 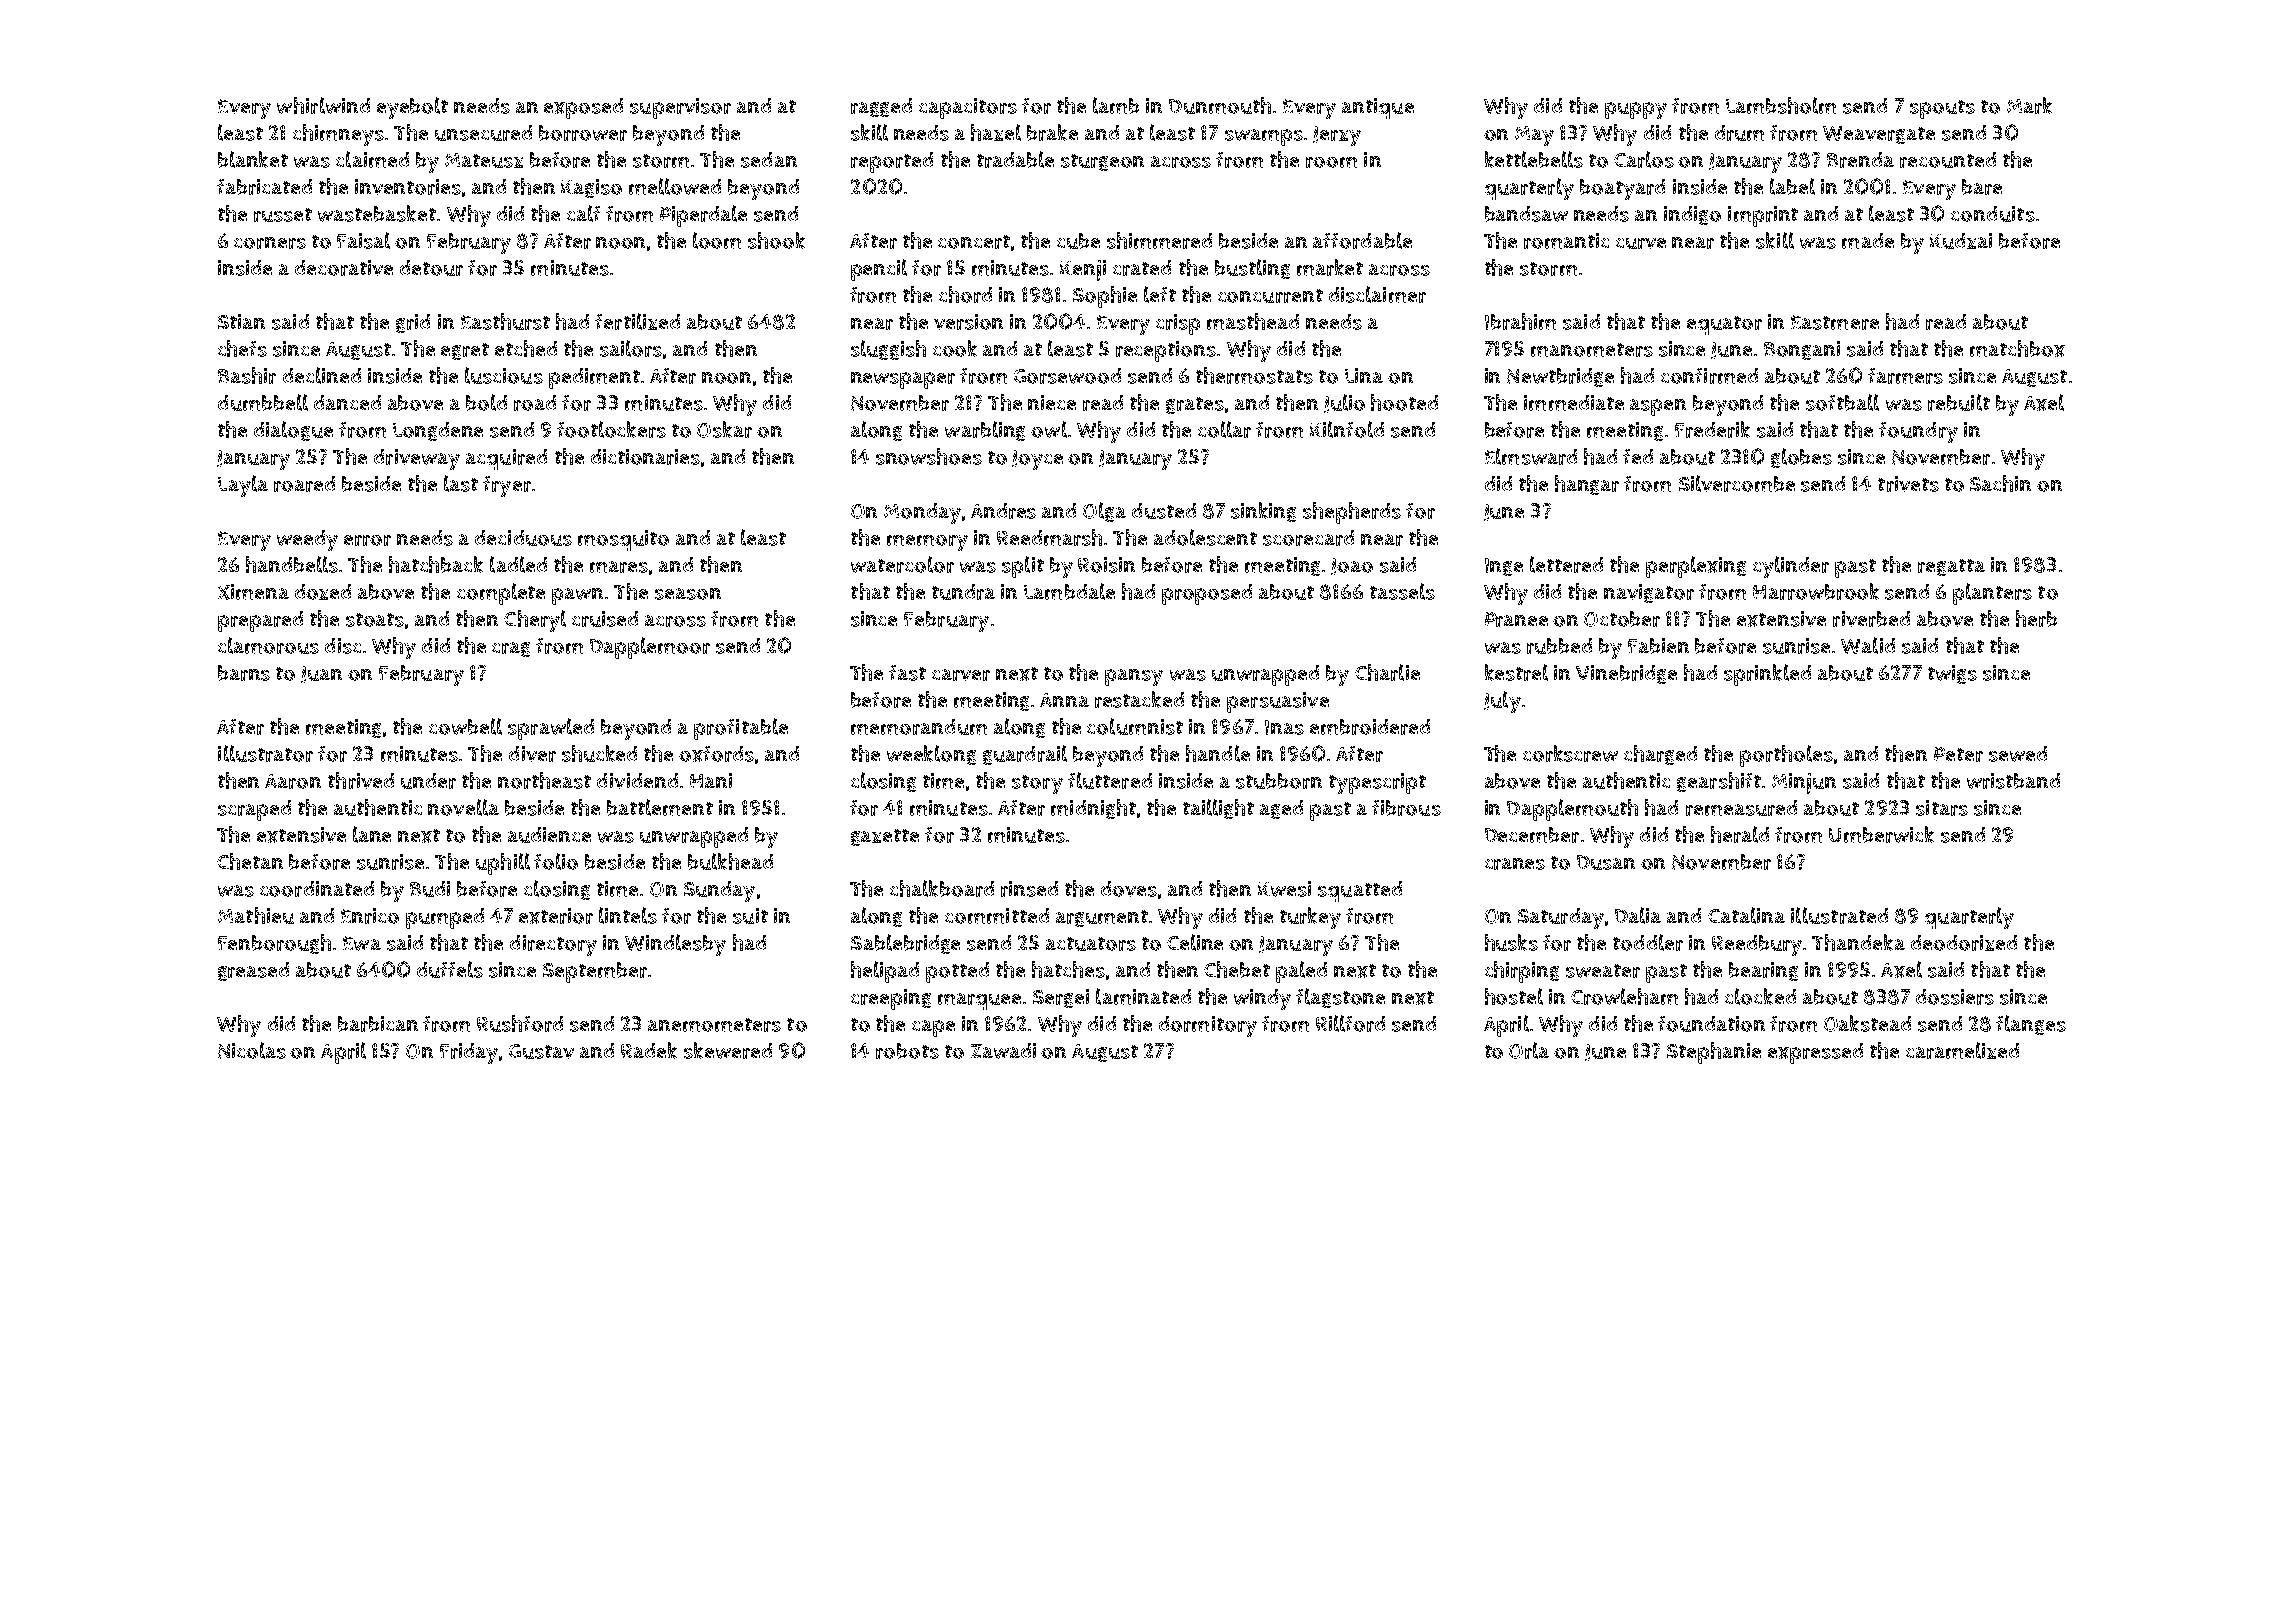 What do you see at coordinates (583, 133) in the screenshot?
I see `borrower` at bounding box center [583, 133].
